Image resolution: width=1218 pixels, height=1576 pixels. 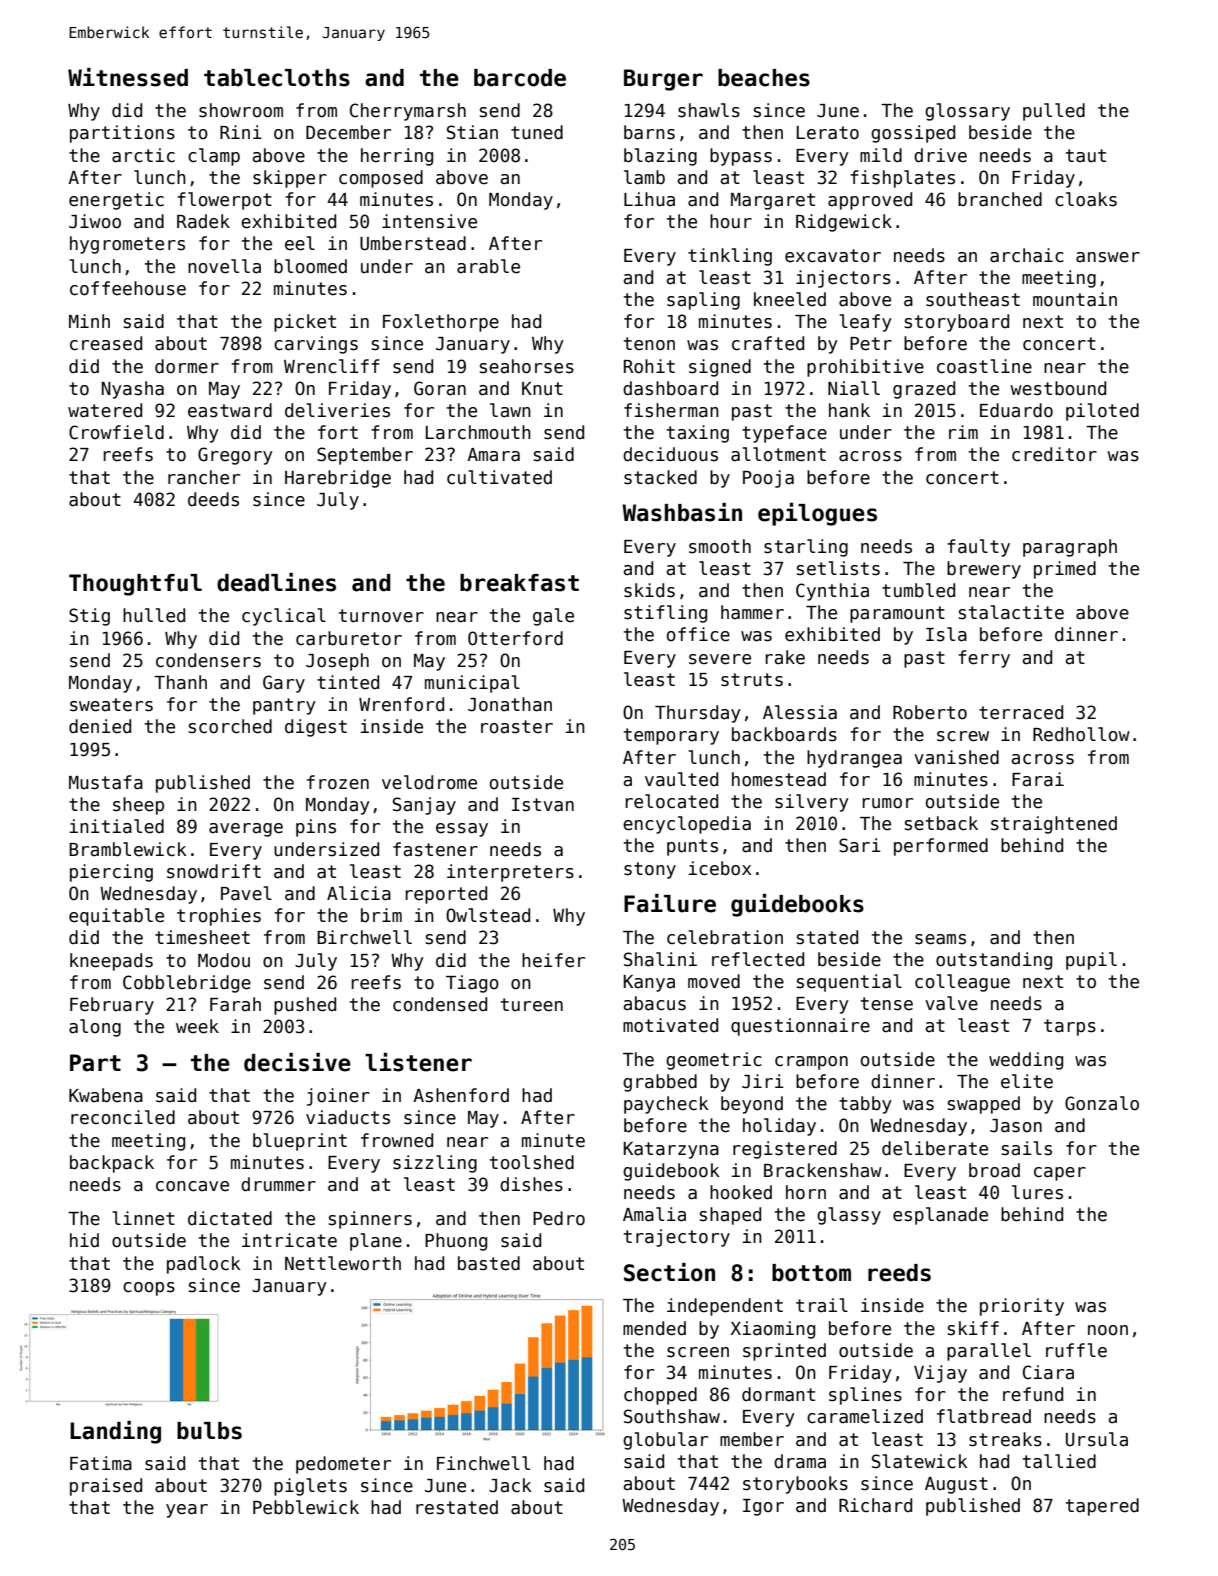 What do you see at coordinates (779, 779) in the page?
I see `homestead` at bounding box center [779, 779].
